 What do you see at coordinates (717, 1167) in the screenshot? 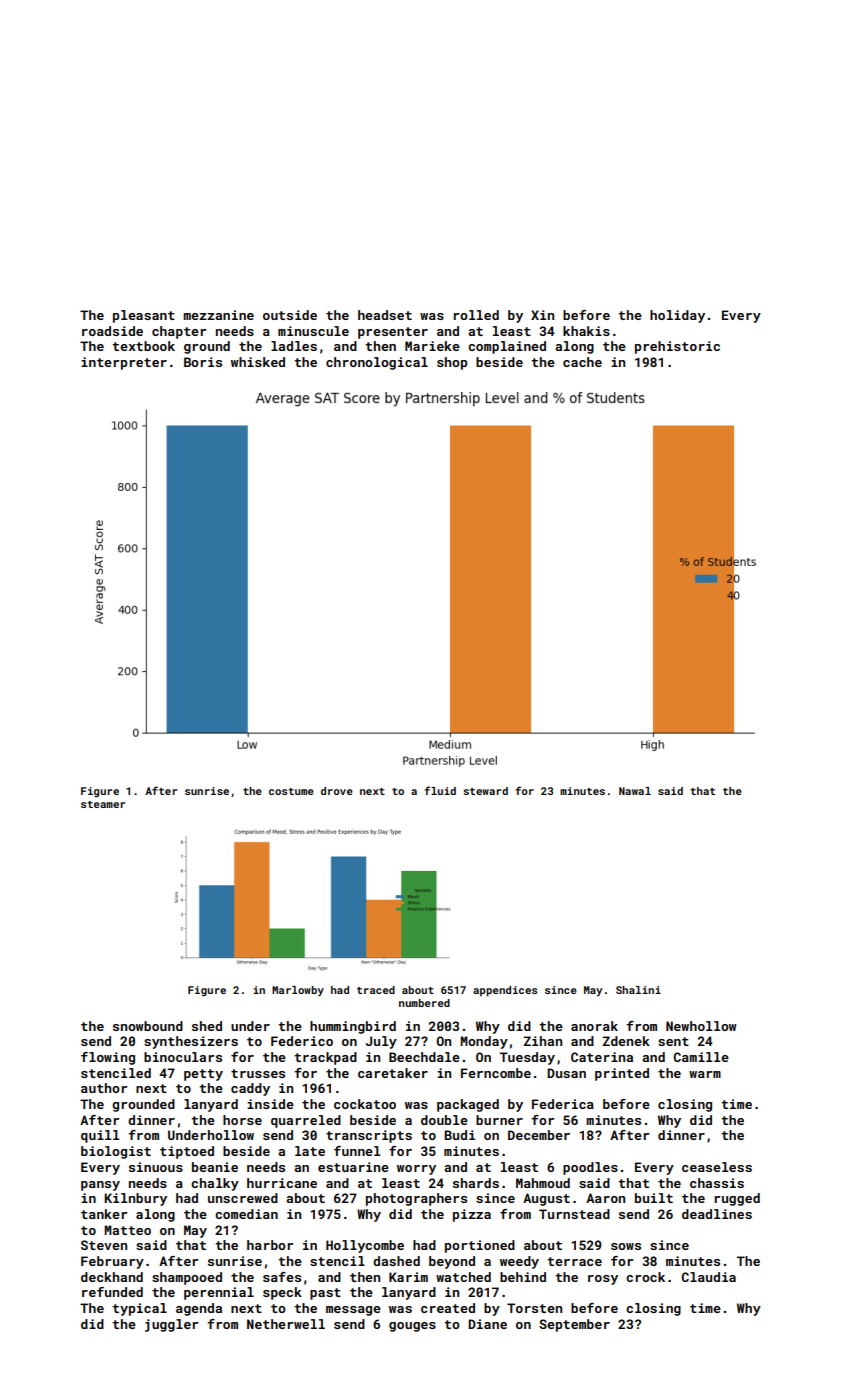
I see `ceaseless` at bounding box center [717, 1167].
